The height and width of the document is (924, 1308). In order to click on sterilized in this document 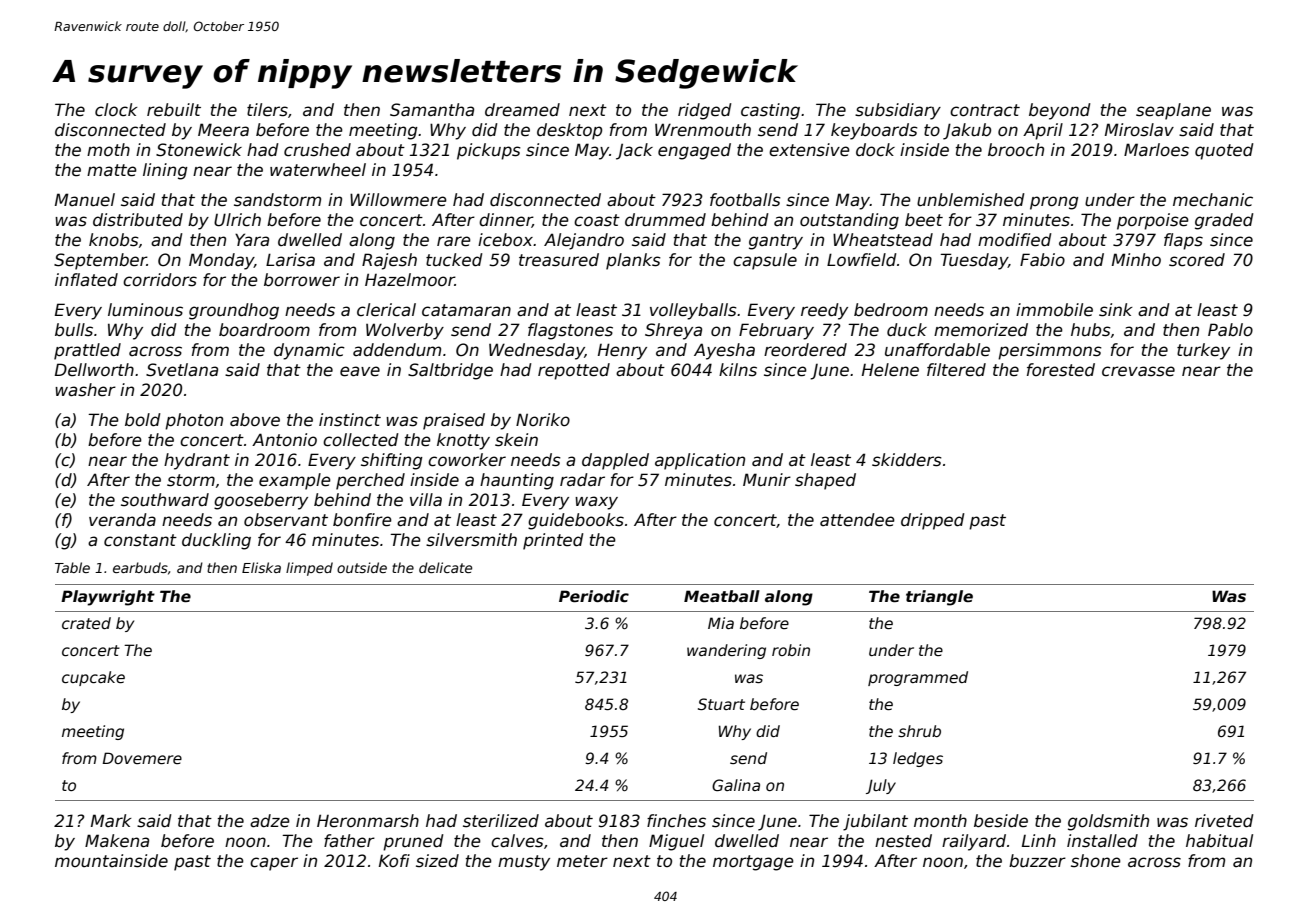, I will do `click(501, 821)`.
